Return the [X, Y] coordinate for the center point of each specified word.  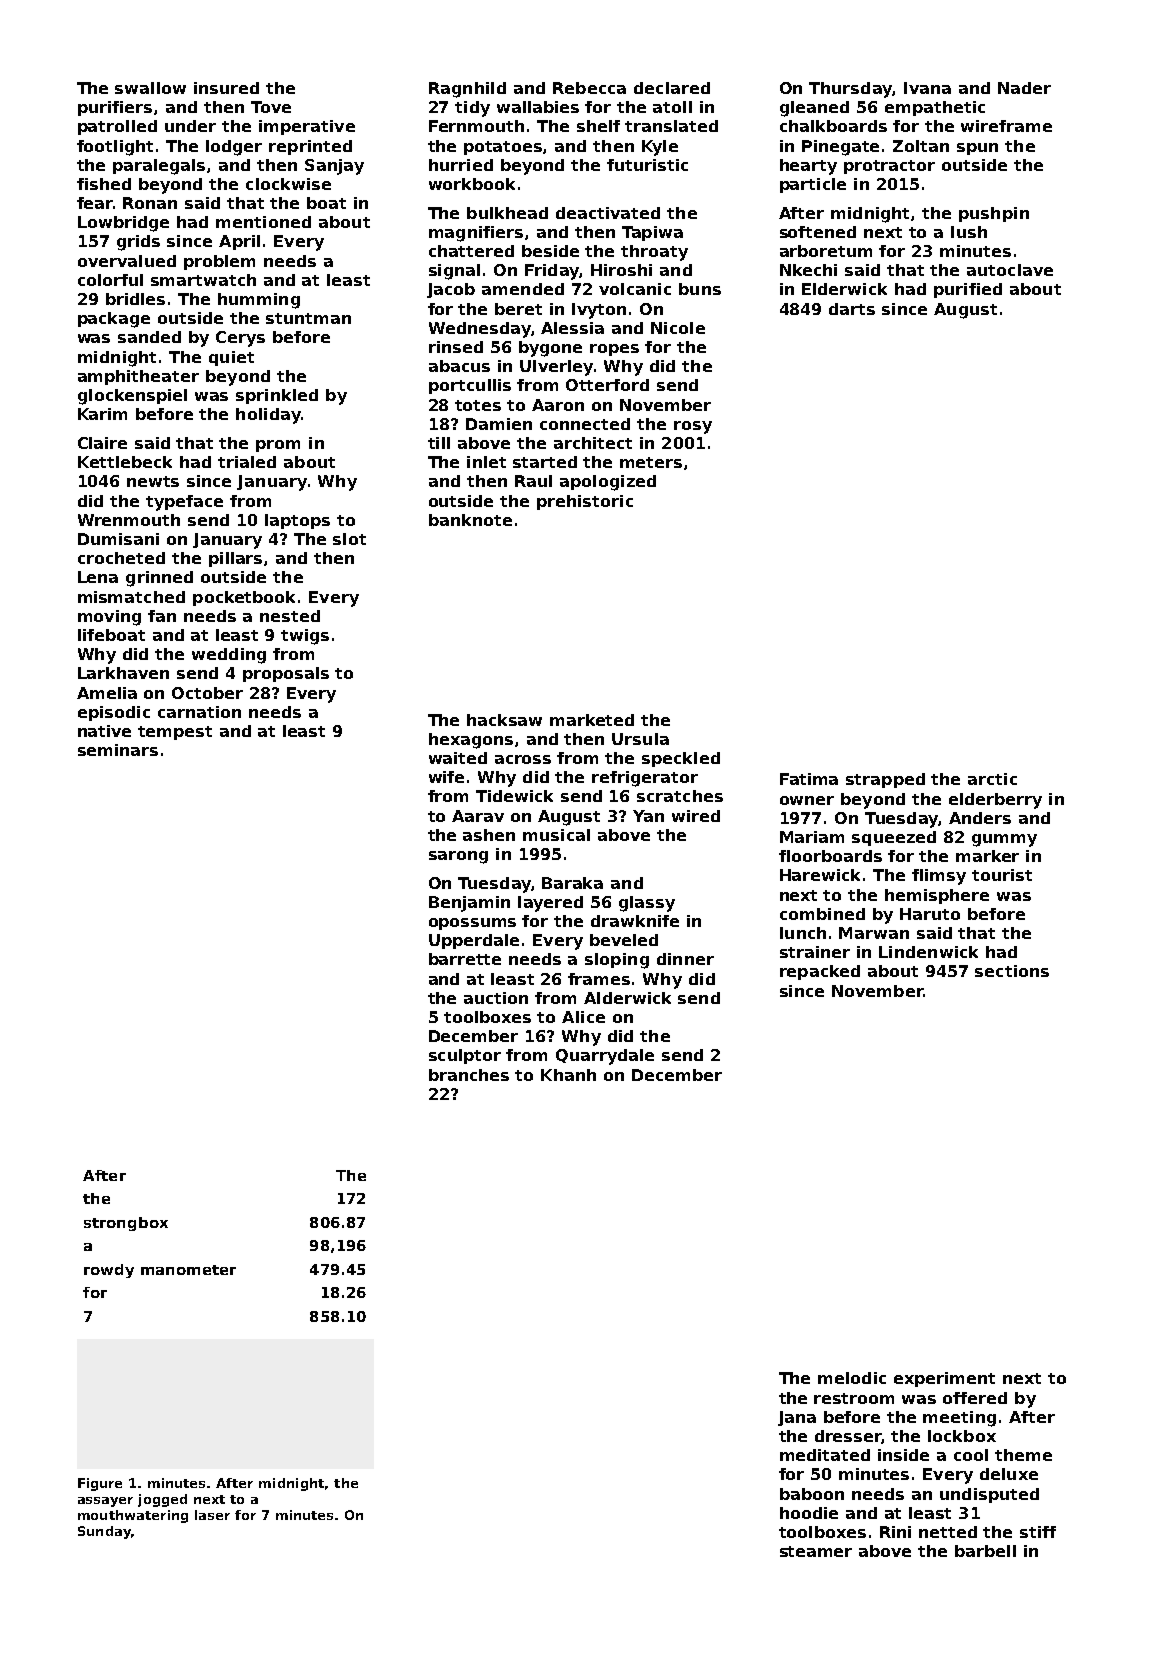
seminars [118, 750]
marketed [592, 720]
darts [852, 309]
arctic [992, 779]
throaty [654, 253]
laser [212, 1515]
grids [138, 243]
